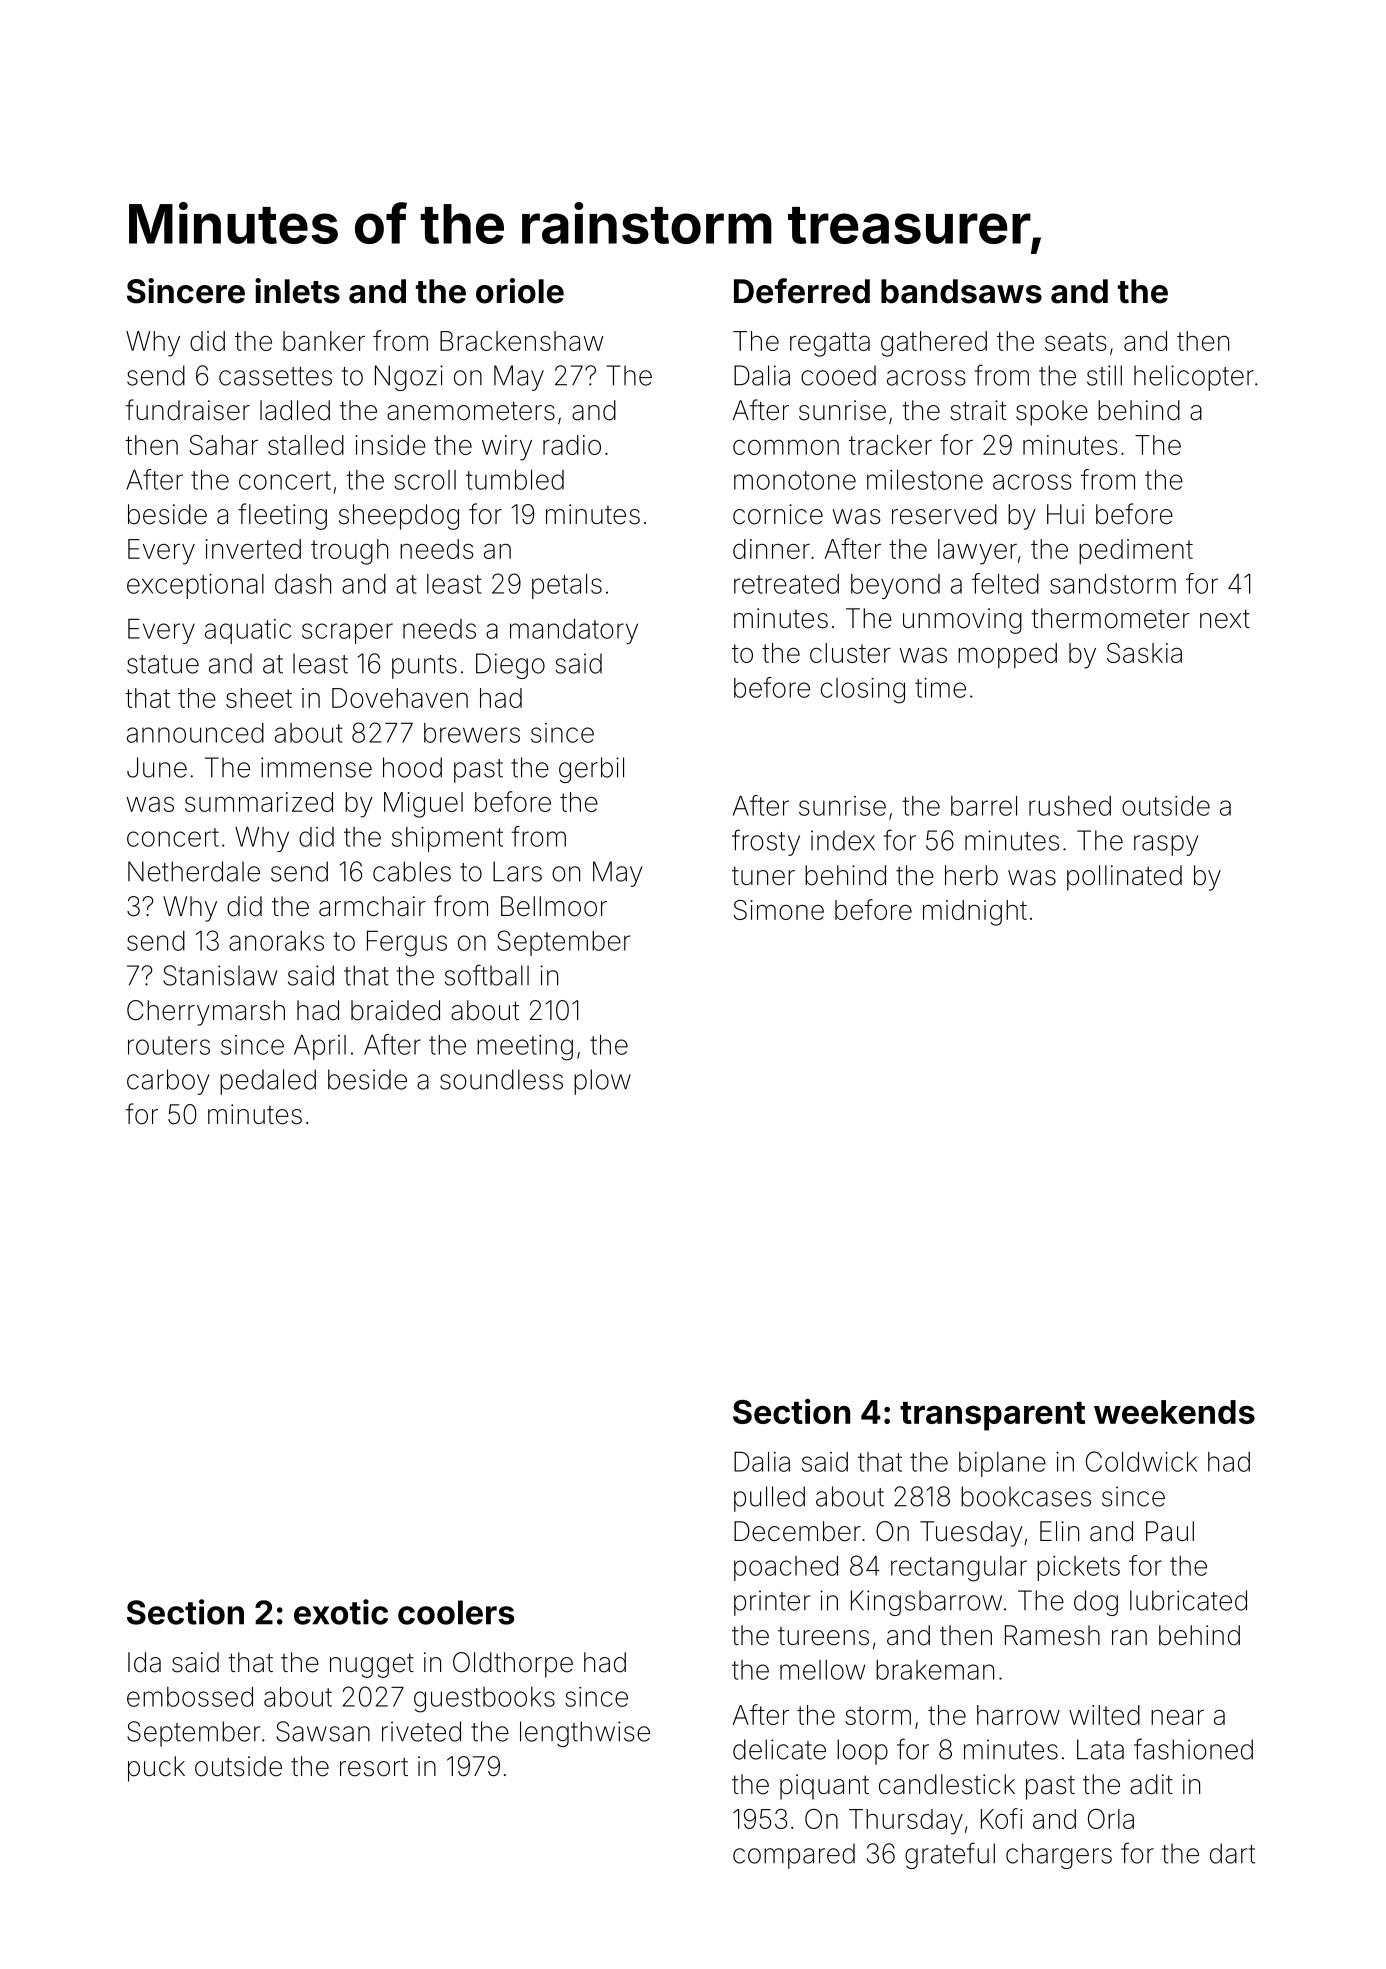 This page has width=1386, height=1969. What do you see at coordinates (1007, 655) in the page?
I see `mopped` at bounding box center [1007, 655].
